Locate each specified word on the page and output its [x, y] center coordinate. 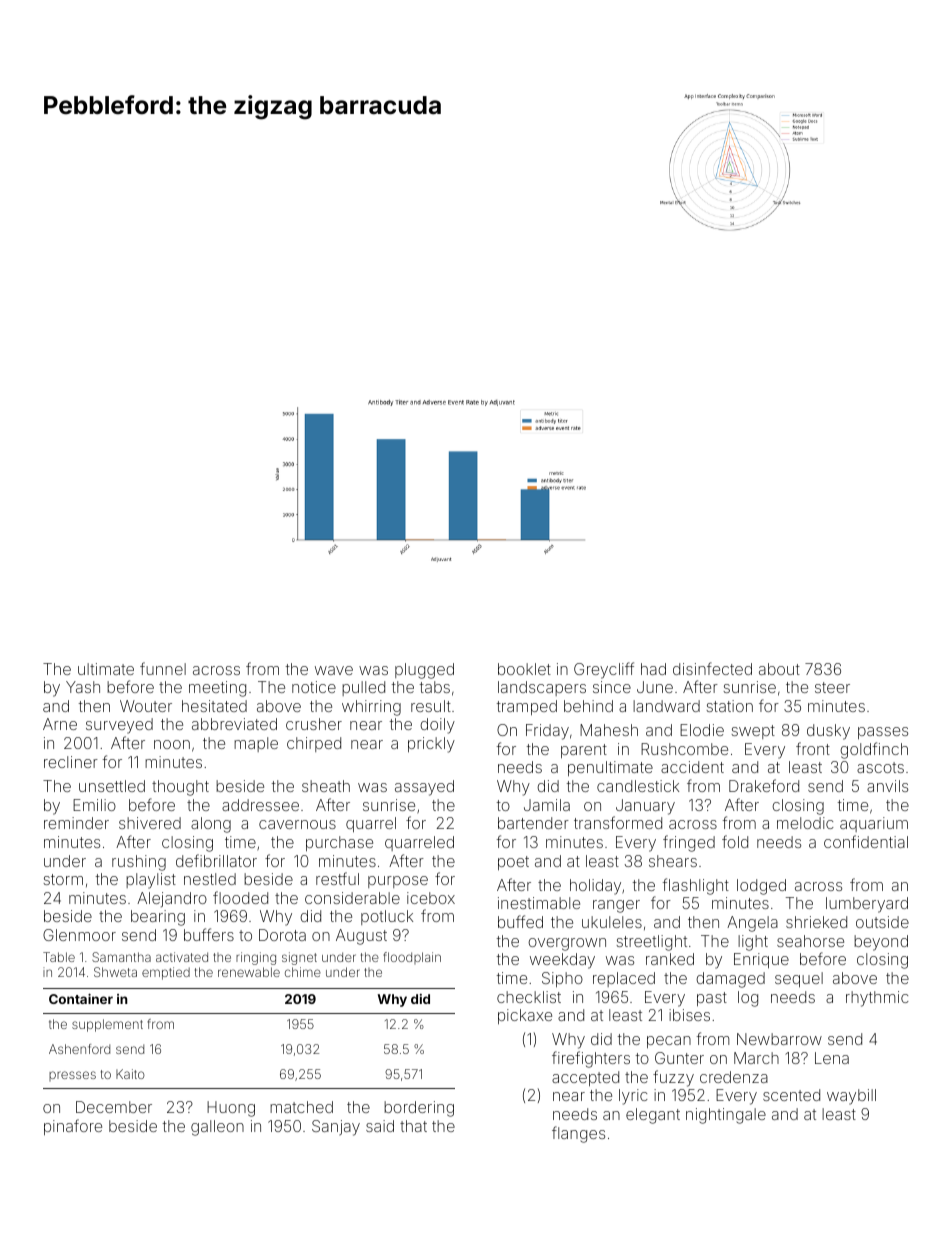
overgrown [567, 944]
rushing [139, 863]
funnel [163, 668]
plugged [424, 671]
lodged [761, 887]
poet [513, 863]
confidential [866, 841]
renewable [249, 972]
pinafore [73, 1127]
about [779, 669]
